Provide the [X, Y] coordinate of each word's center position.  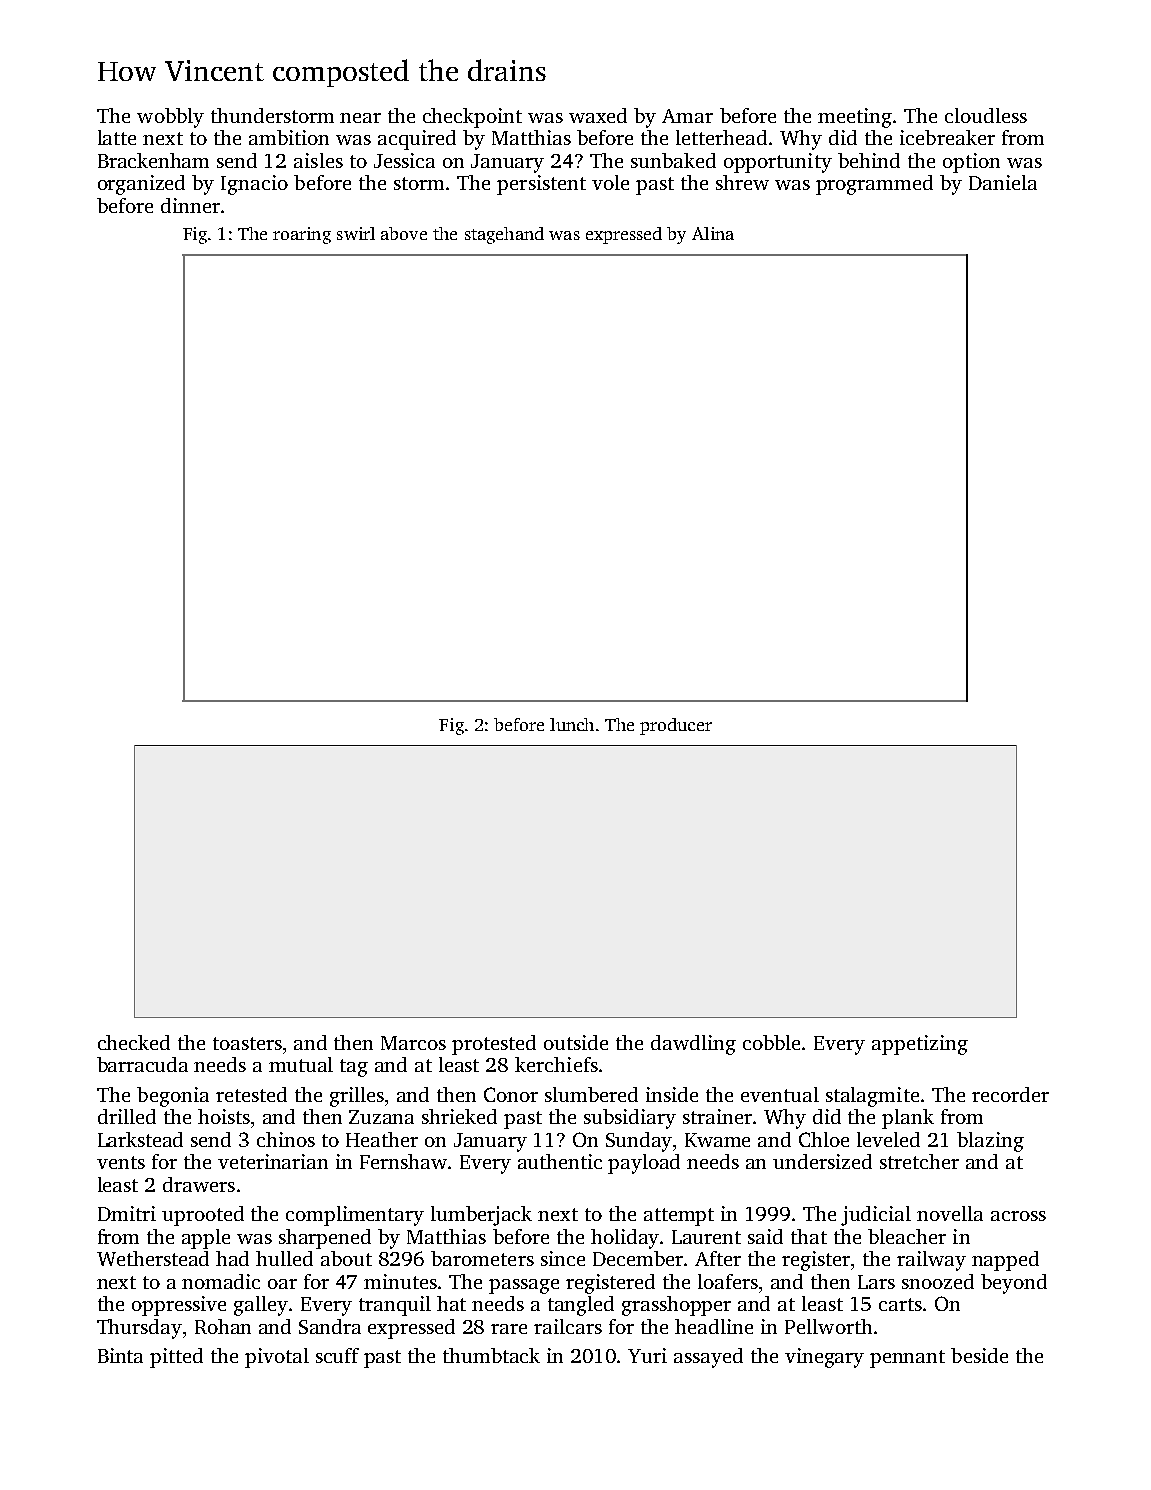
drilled [127, 1116]
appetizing [920, 1045]
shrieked [459, 1116]
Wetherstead [153, 1258]
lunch [572, 724]
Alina [713, 233]
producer [676, 726]
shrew [742, 182]
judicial [876, 1216]
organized [141, 185]
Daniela [1003, 182]
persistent [541, 185]
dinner [190, 205]
